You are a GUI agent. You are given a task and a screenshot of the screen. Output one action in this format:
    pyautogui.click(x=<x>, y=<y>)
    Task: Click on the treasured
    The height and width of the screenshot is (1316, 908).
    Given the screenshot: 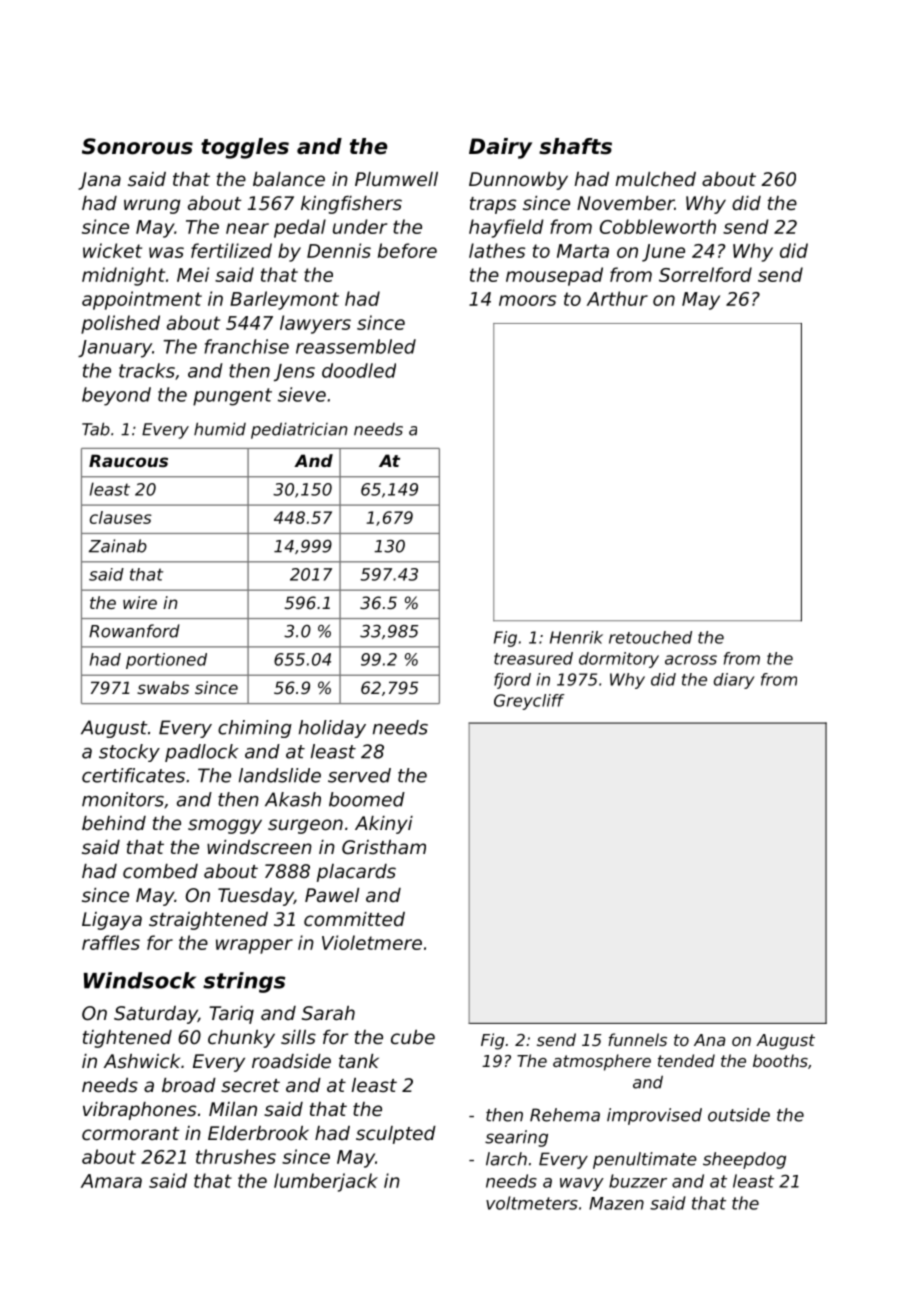 What is the action you would take?
    pyautogui.click(x=533, y=658)
